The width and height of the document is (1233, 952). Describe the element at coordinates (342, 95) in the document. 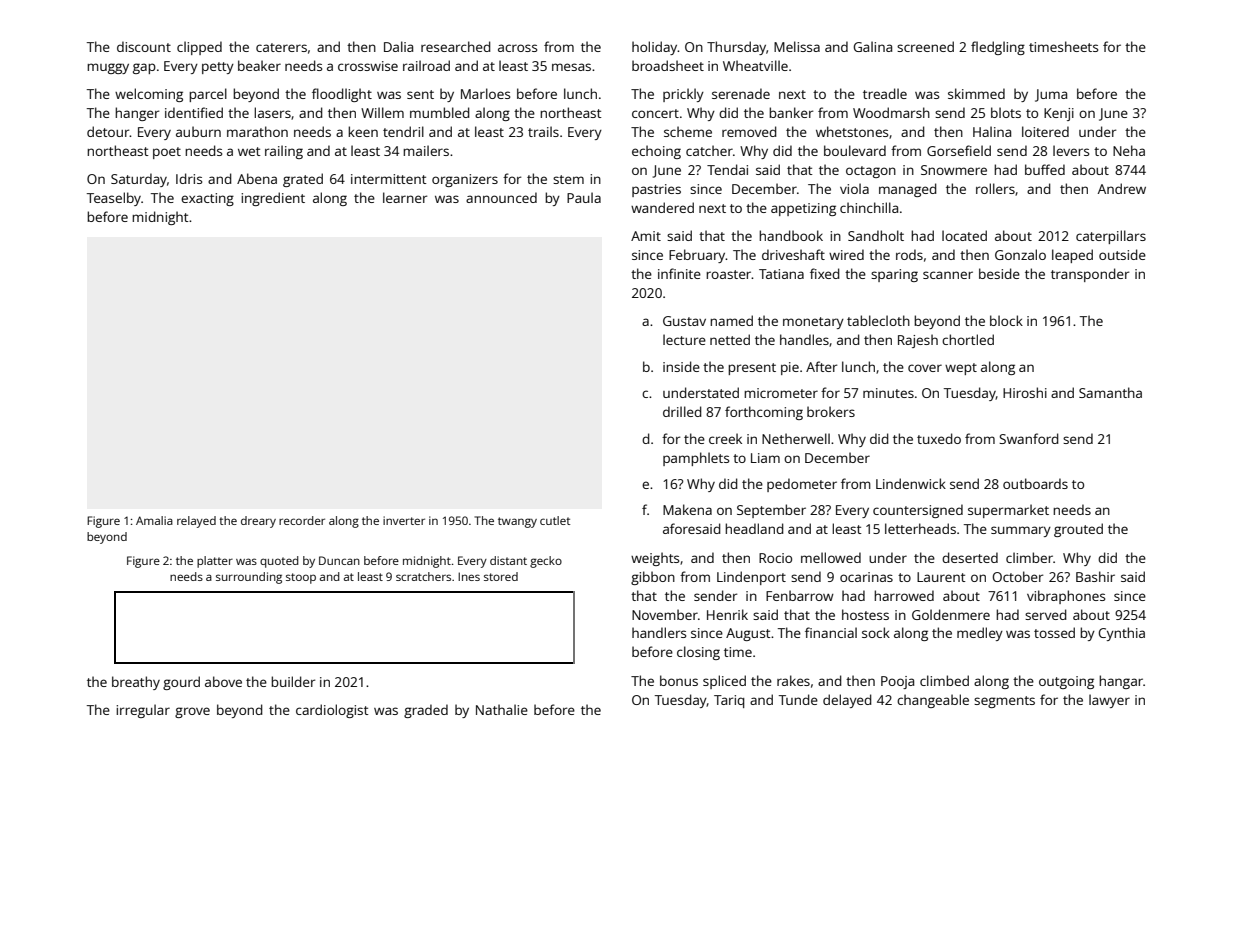

I see `floodlight` at that location.
